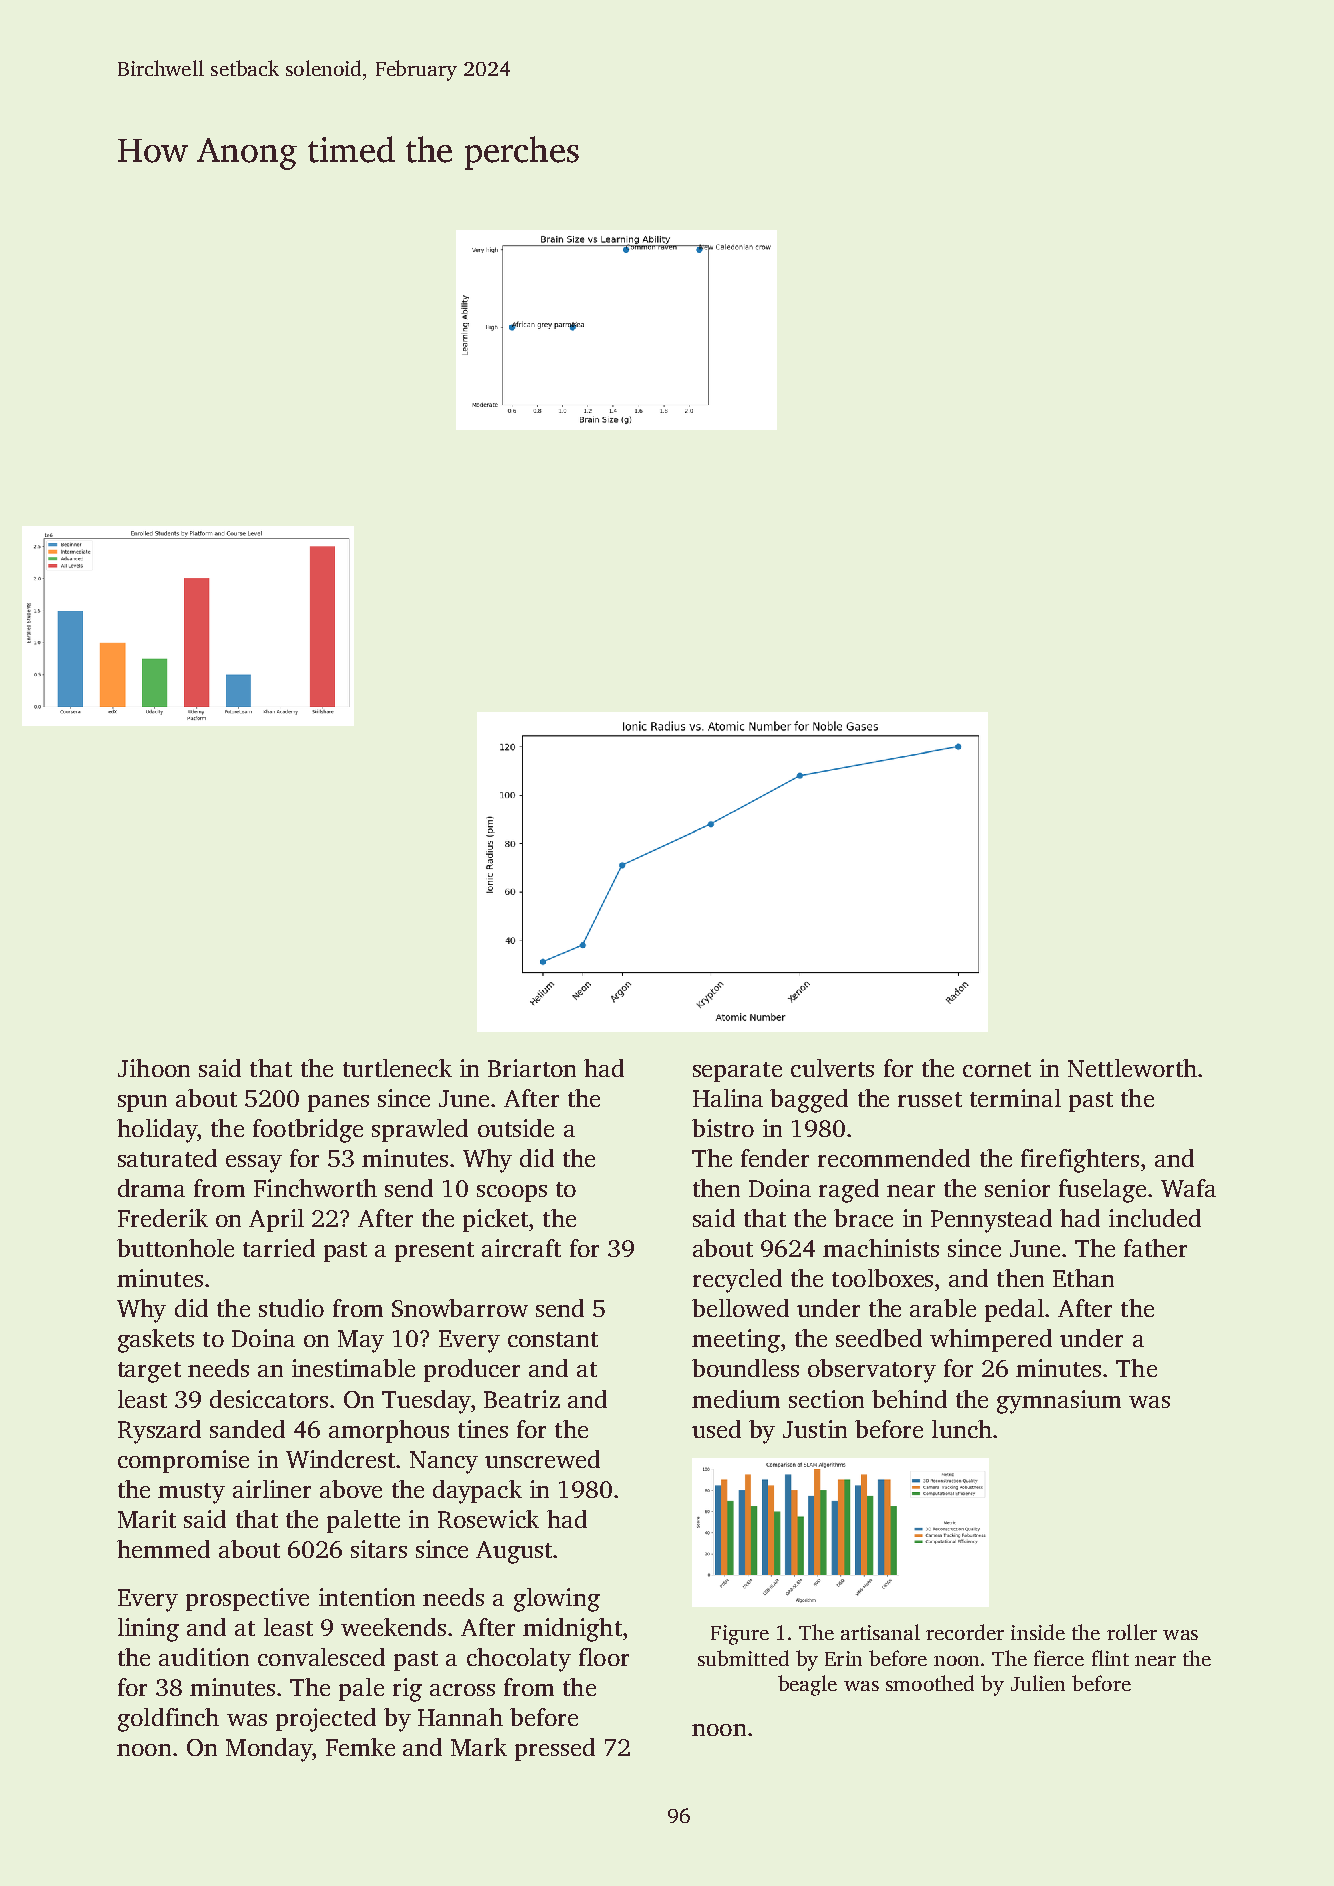 This screenshot has width=1334, height=1886. Describe the element at coordinates (379, 1549) in the screenshot. I see `sitars` at that location.
